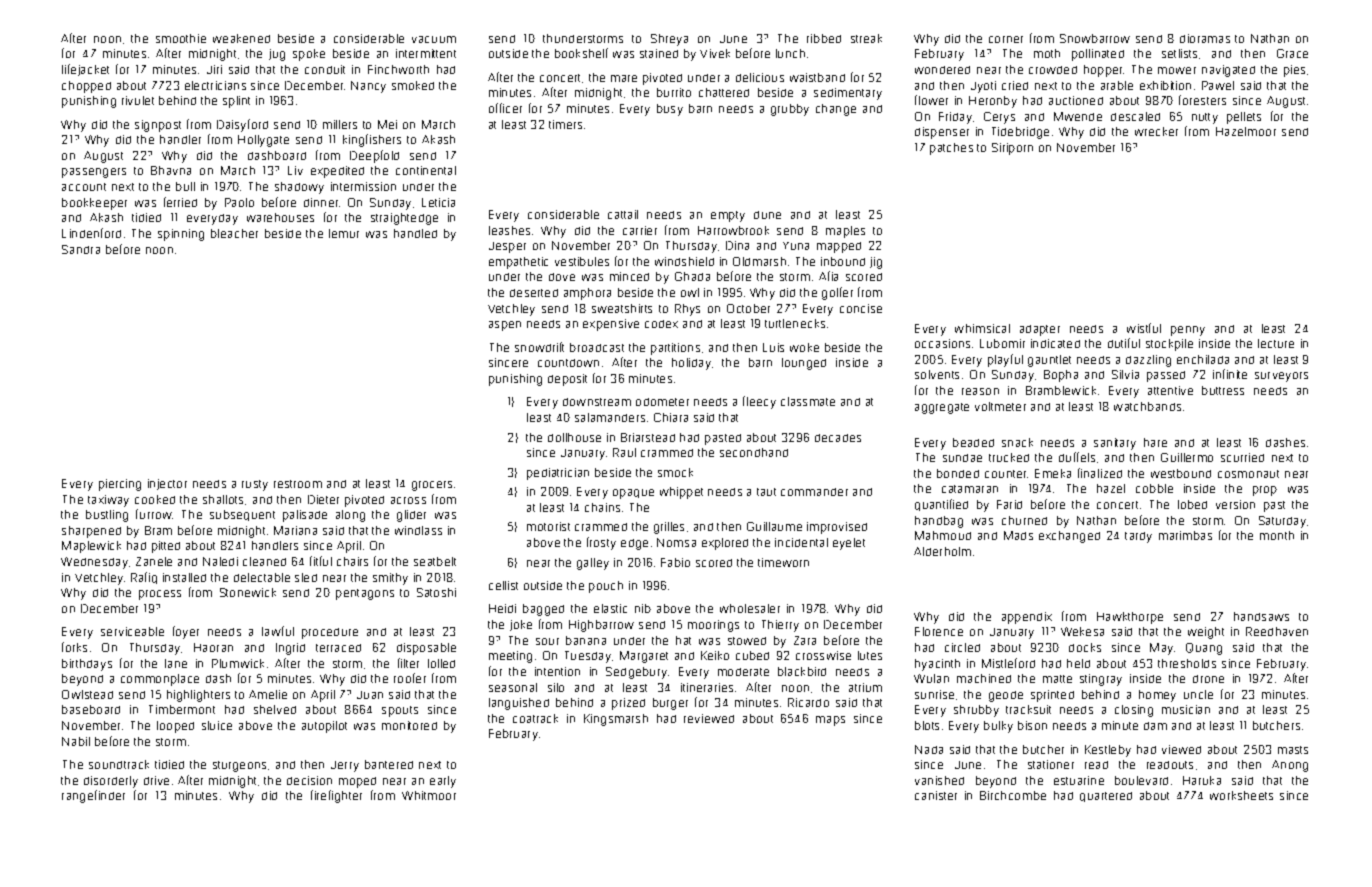  I want to click on timers, so click(565, 124).
